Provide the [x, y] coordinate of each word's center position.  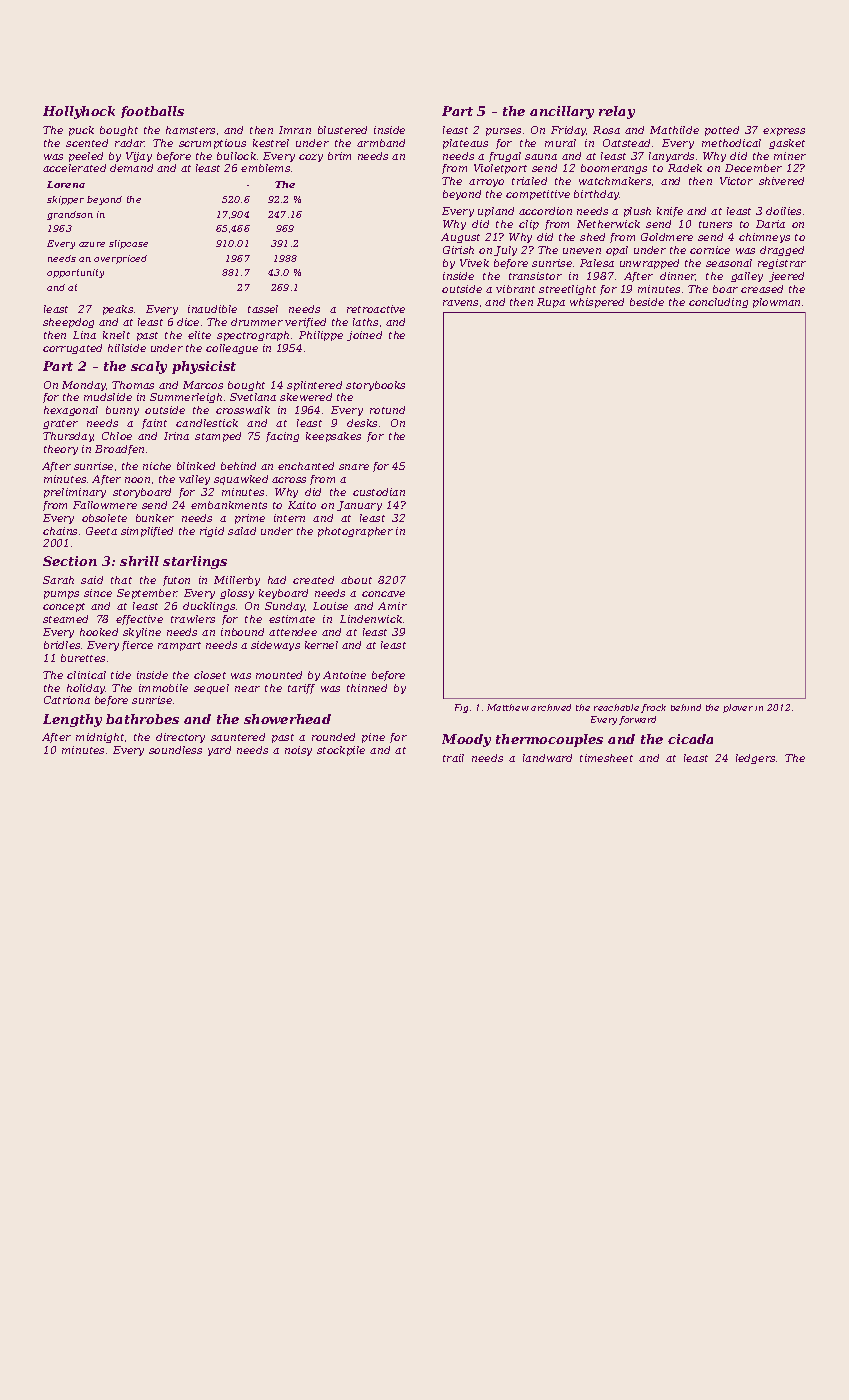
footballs [152, 112]
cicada [690, 739]
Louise [330, 606]
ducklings [209, 607]
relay [617, 112]
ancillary [562, 112]
